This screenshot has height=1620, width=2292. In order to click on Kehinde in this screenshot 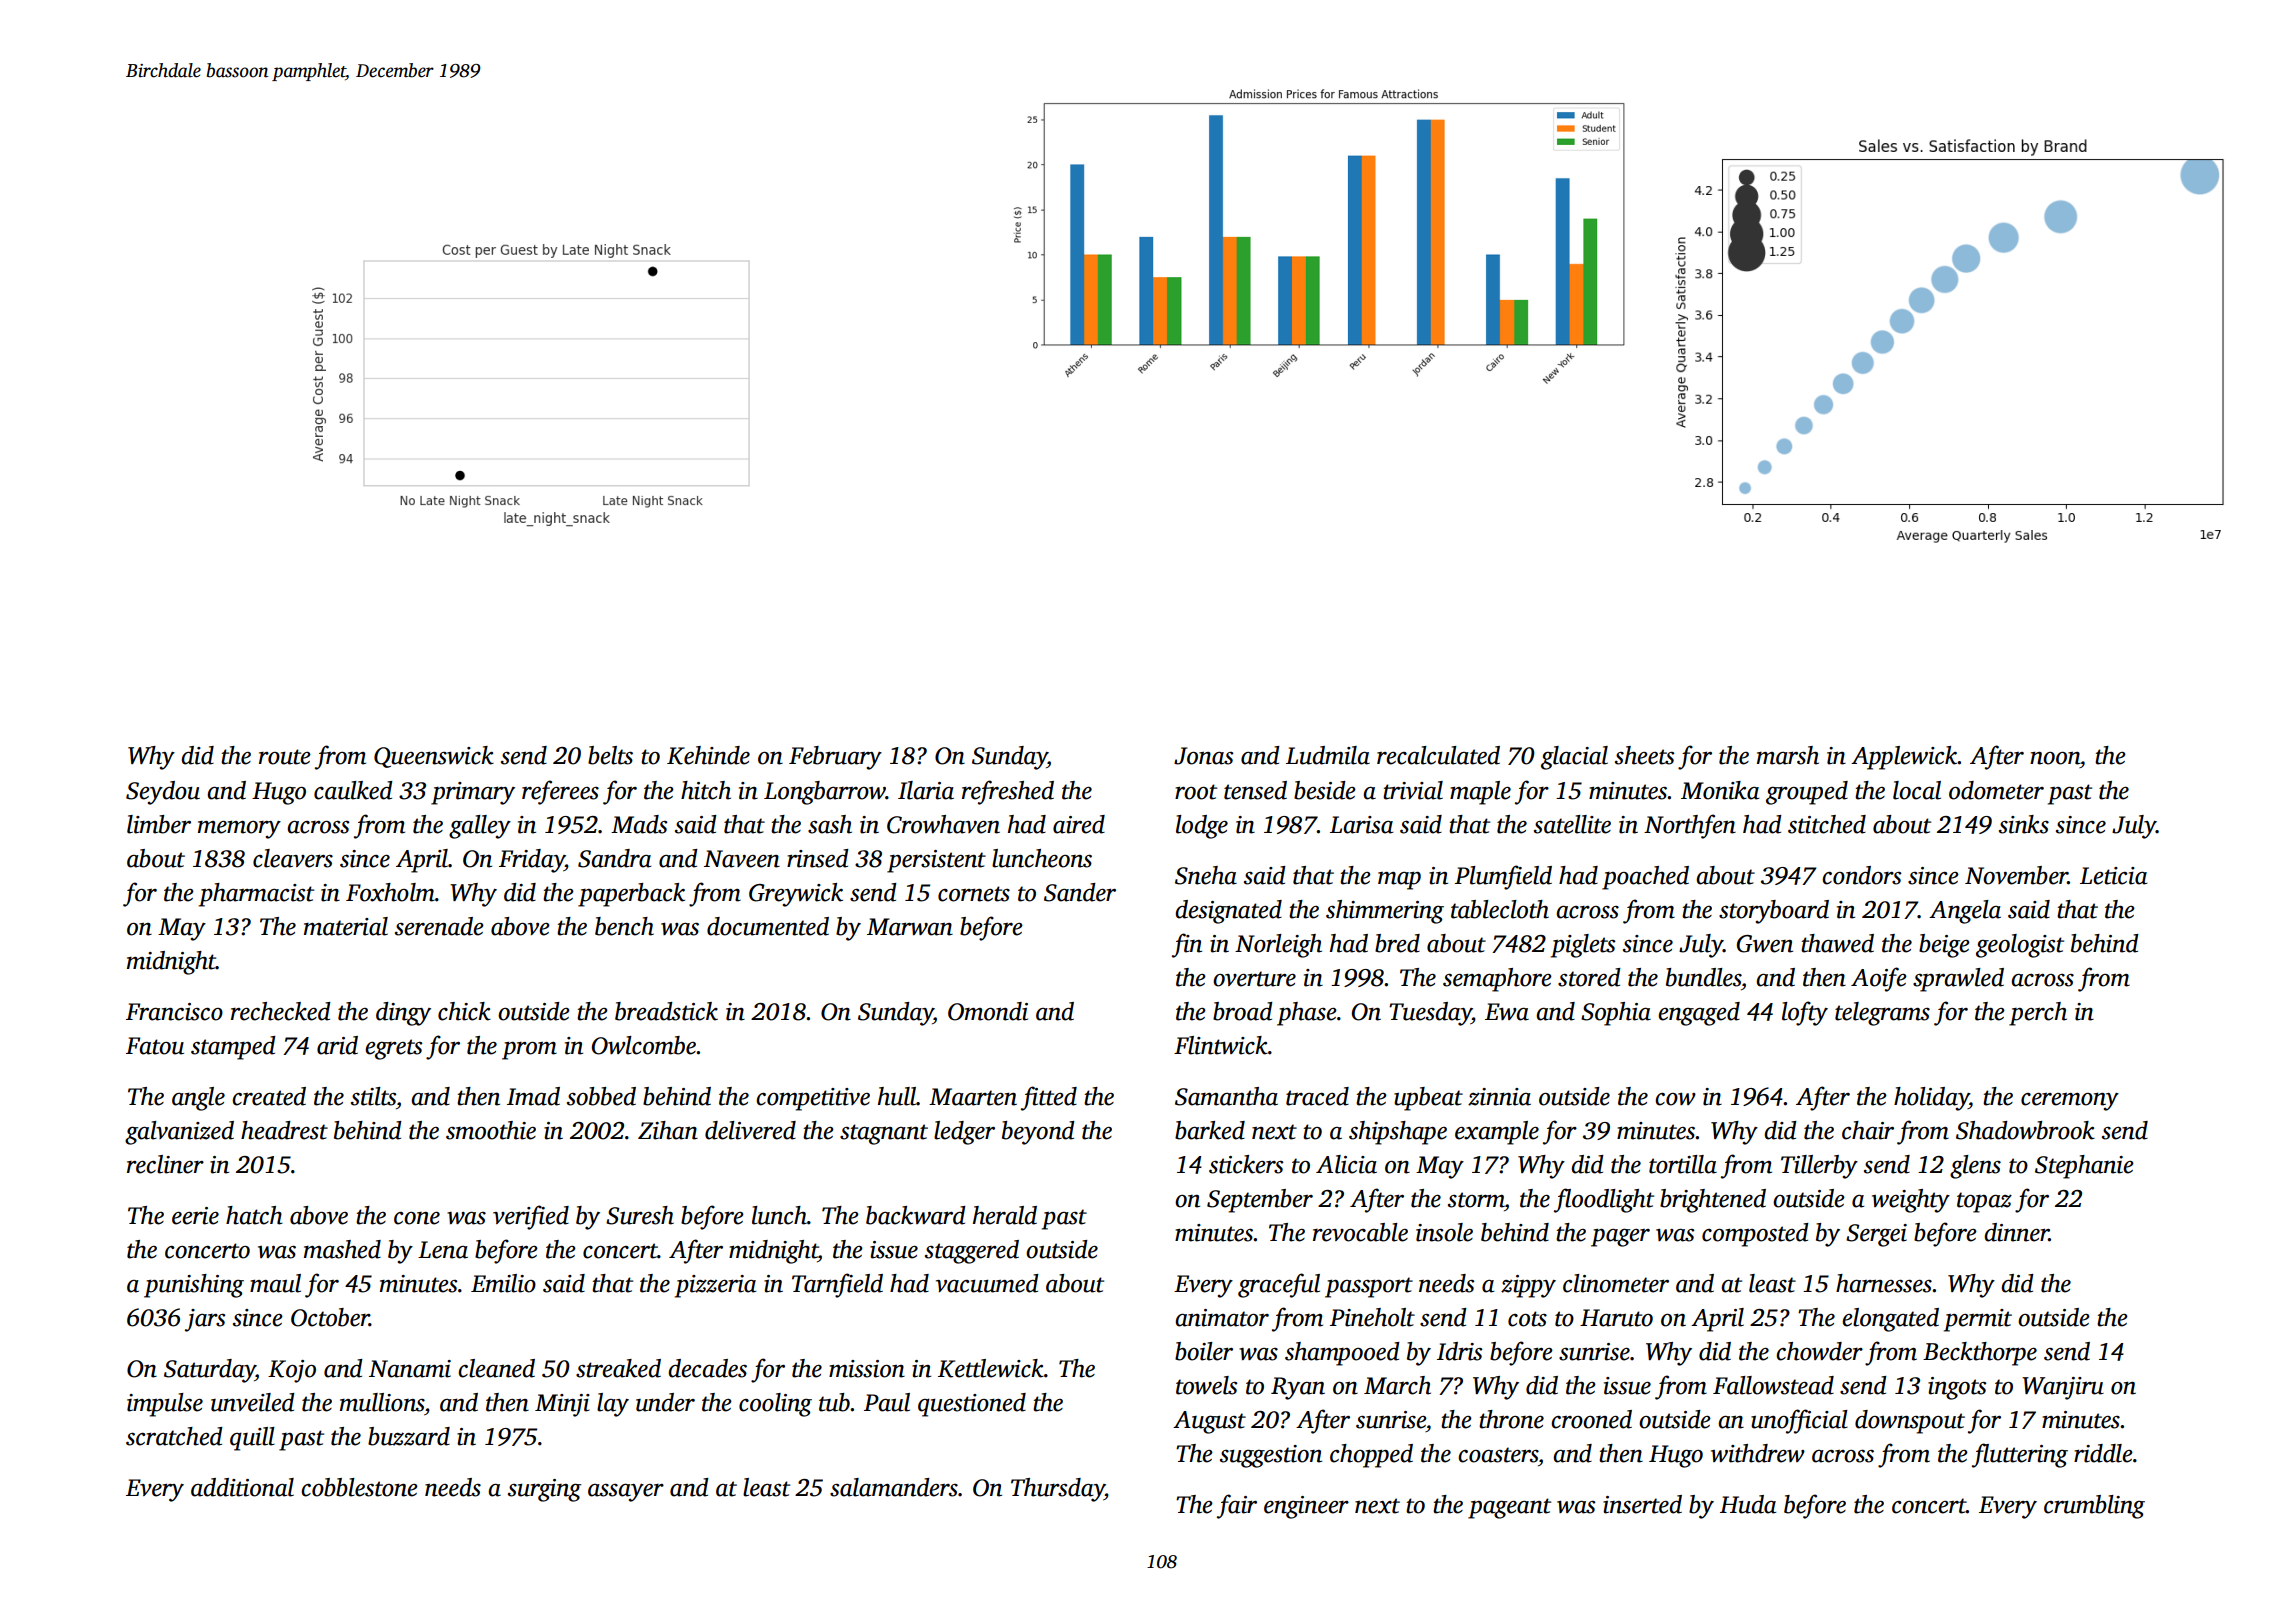, I will do `click(708, 755)`.
